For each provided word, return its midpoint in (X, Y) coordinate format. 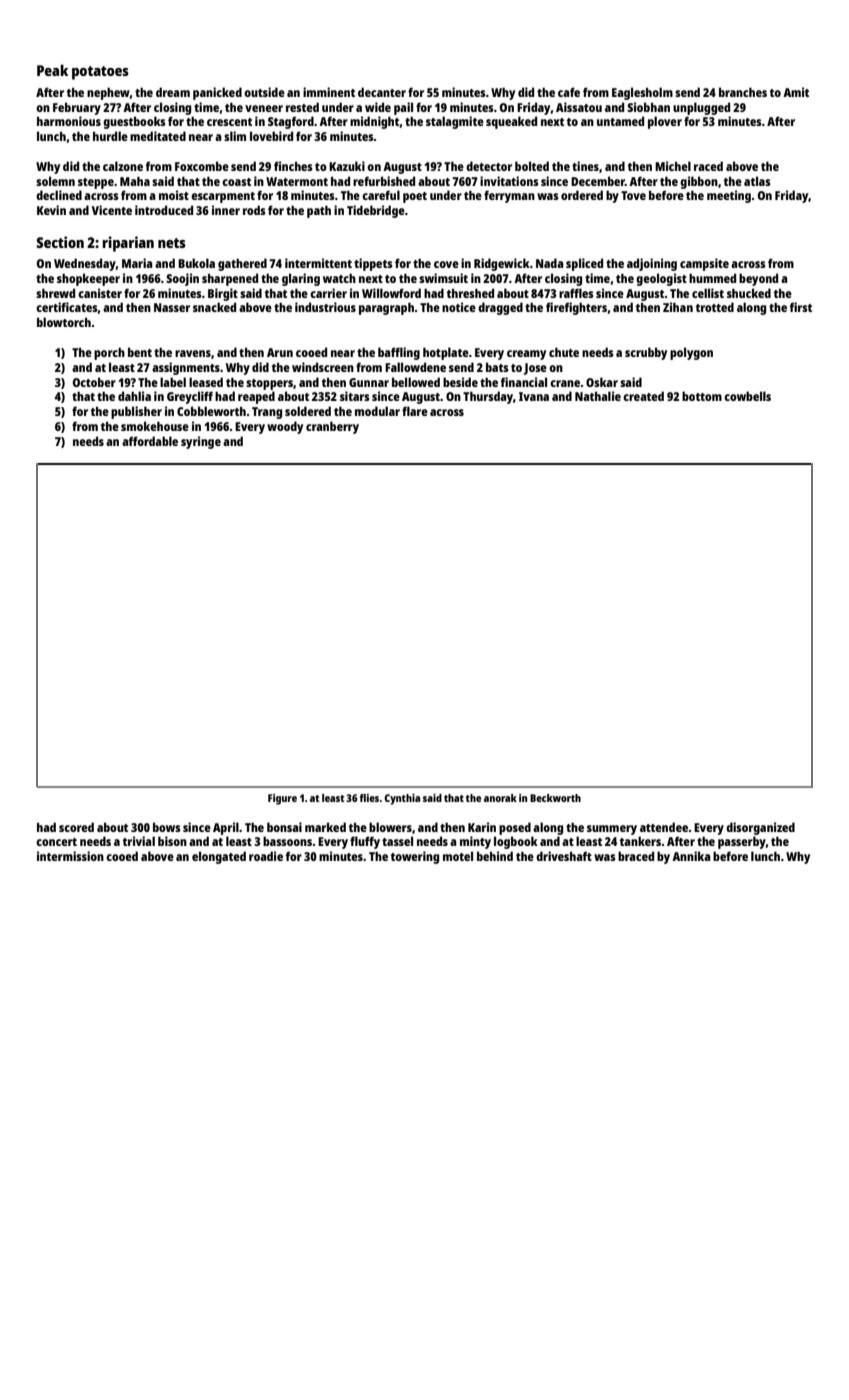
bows (167, 827)
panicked (217, 93)
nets (172, 243)
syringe (201, 442)
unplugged (701, 108)
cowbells (747, 396)
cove (446, 264)
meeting (729, 196)
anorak (500, 798)
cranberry (332, 427)
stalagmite (455, 122)
